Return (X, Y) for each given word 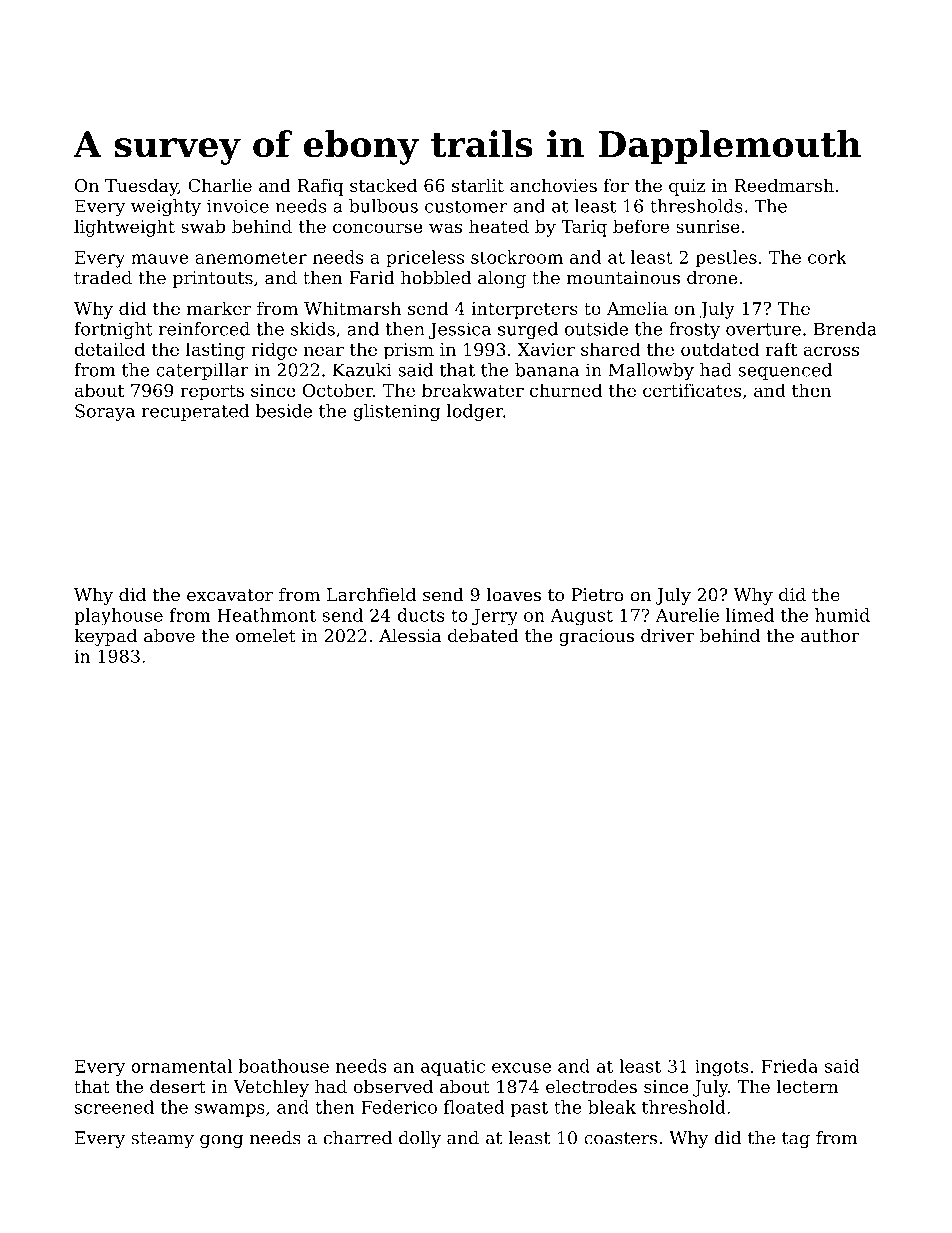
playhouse (118, 617)
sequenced (785, 371)
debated (483, 636)
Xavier (546, 349)
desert (178, 1086)
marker (219, 308)
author (830, 636)
